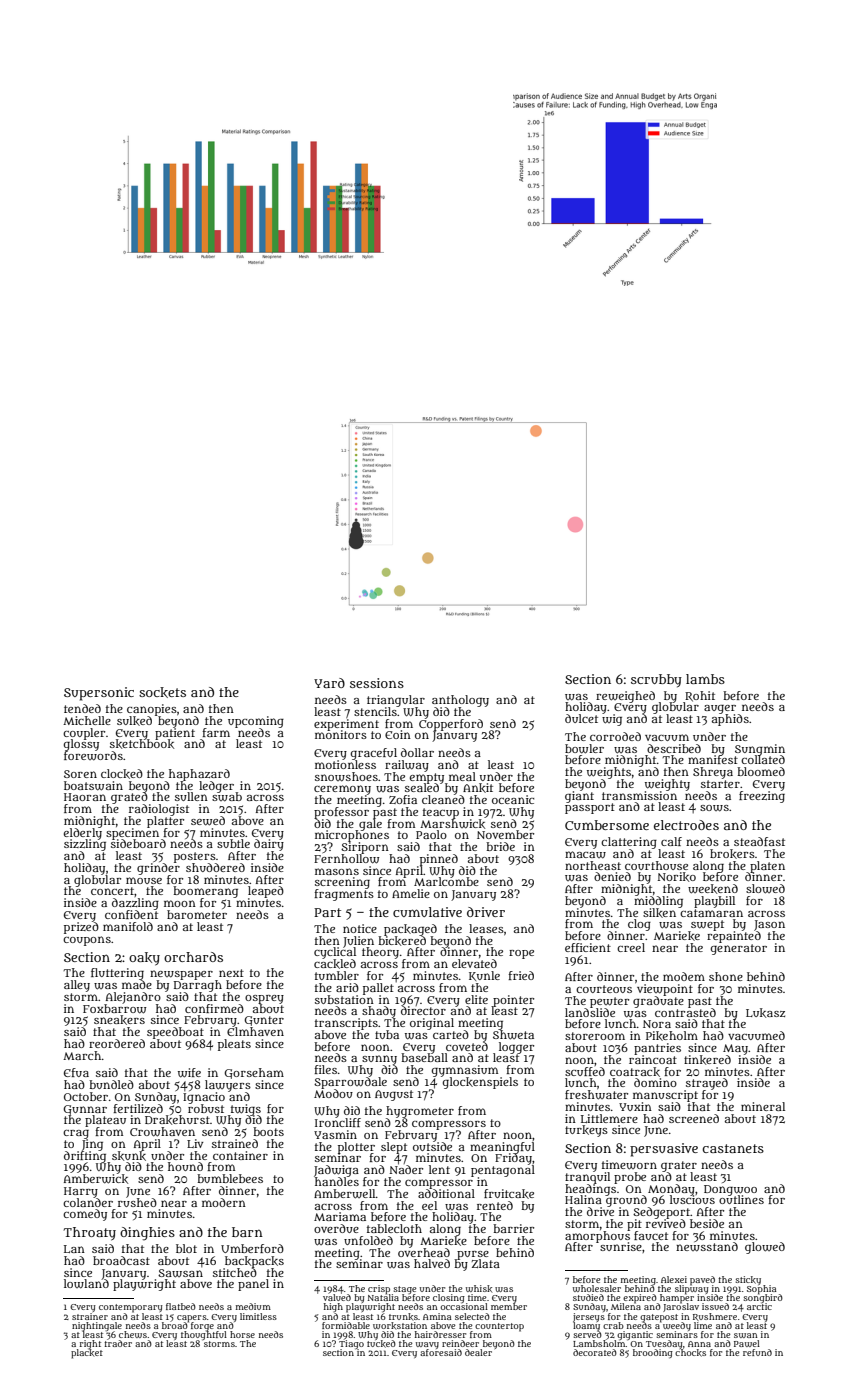  I want to click on transmission, so click(639, 795).
